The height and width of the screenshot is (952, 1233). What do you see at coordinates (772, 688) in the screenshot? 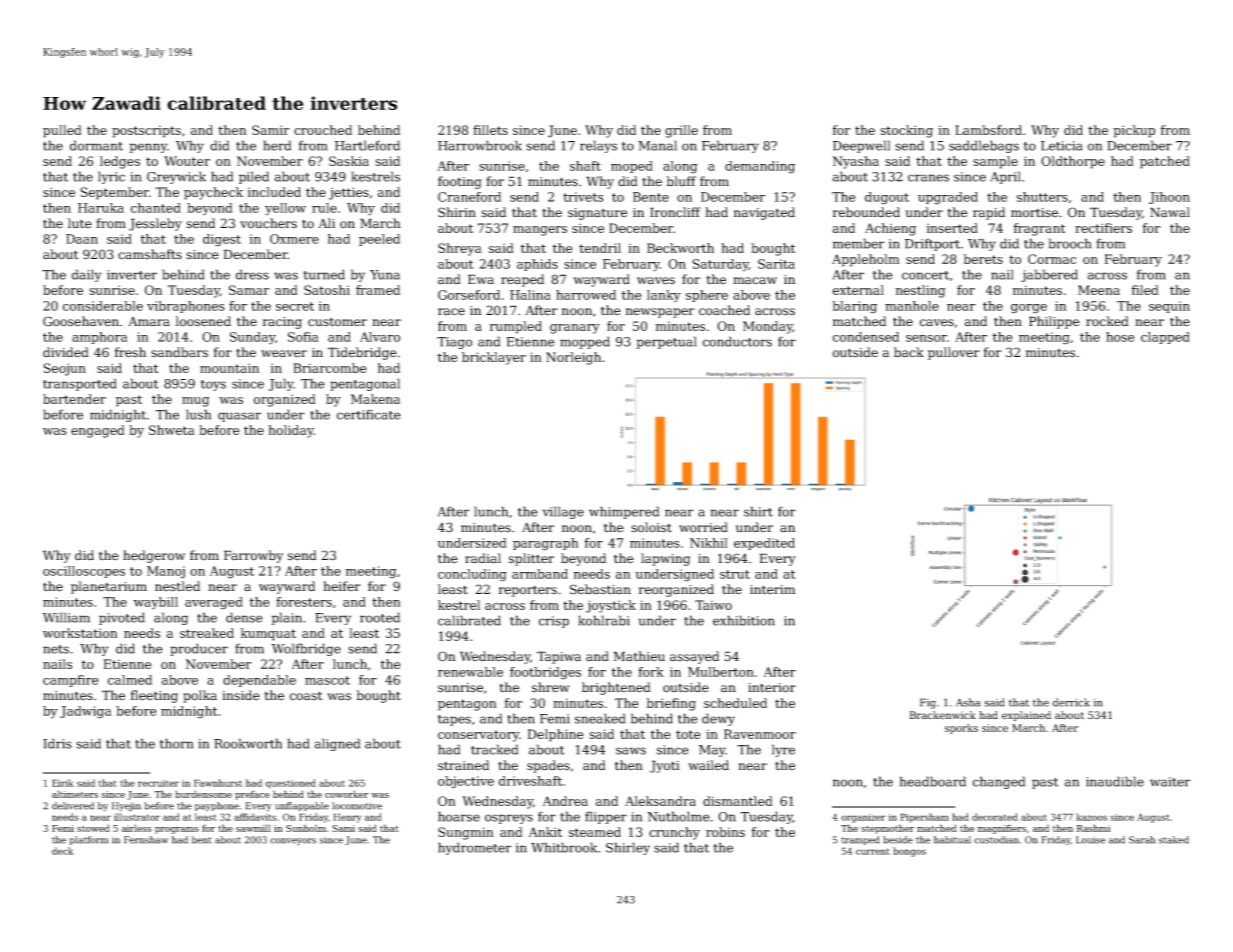
I see `interior` at bounding box center [772, 688].
